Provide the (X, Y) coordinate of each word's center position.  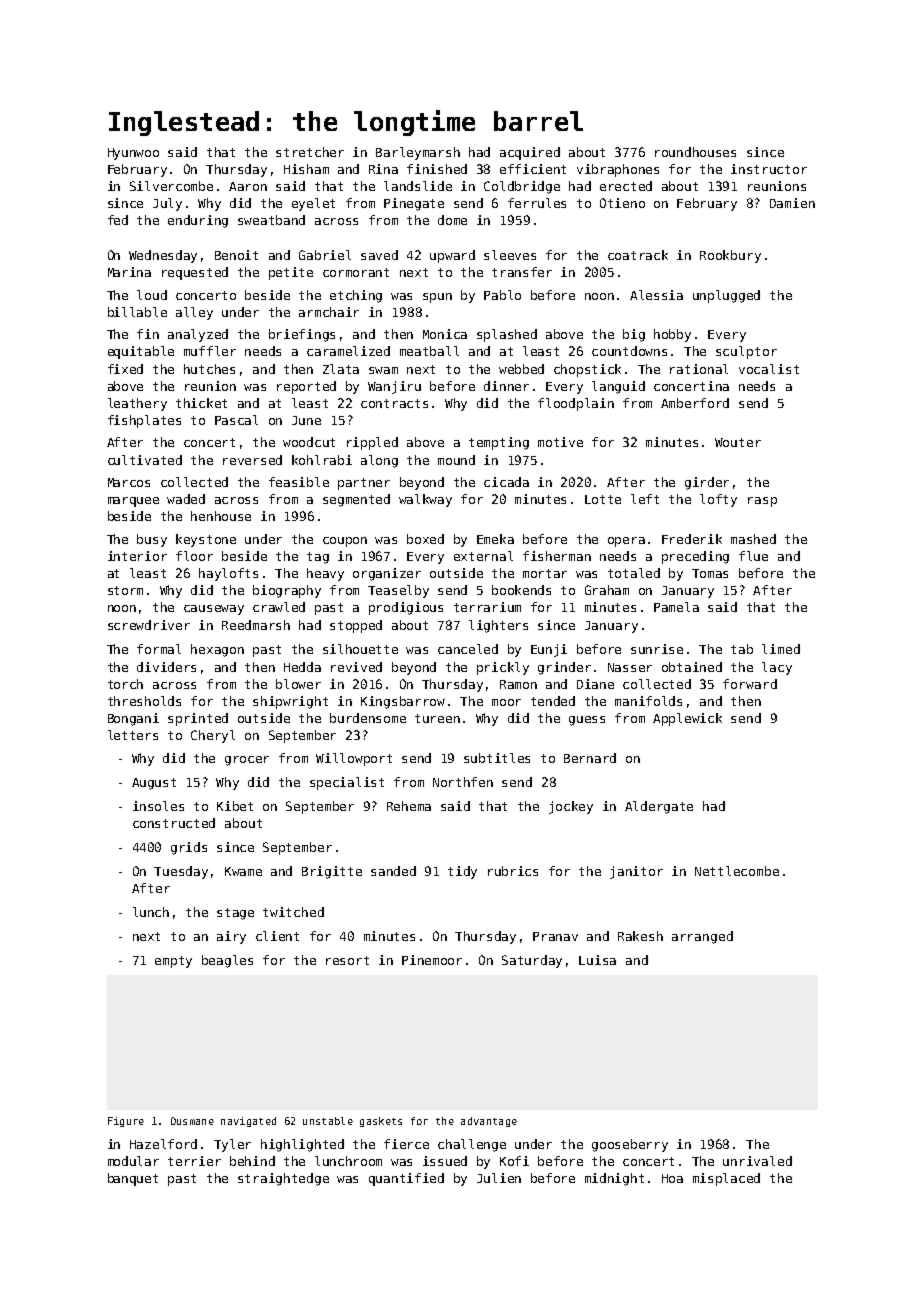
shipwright (290, 702)
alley (194, 313)
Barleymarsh (418, 153)
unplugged (726, 296)
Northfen (463, 782)
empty (173, 962)
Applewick (687, 719)
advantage (489, 1122)
